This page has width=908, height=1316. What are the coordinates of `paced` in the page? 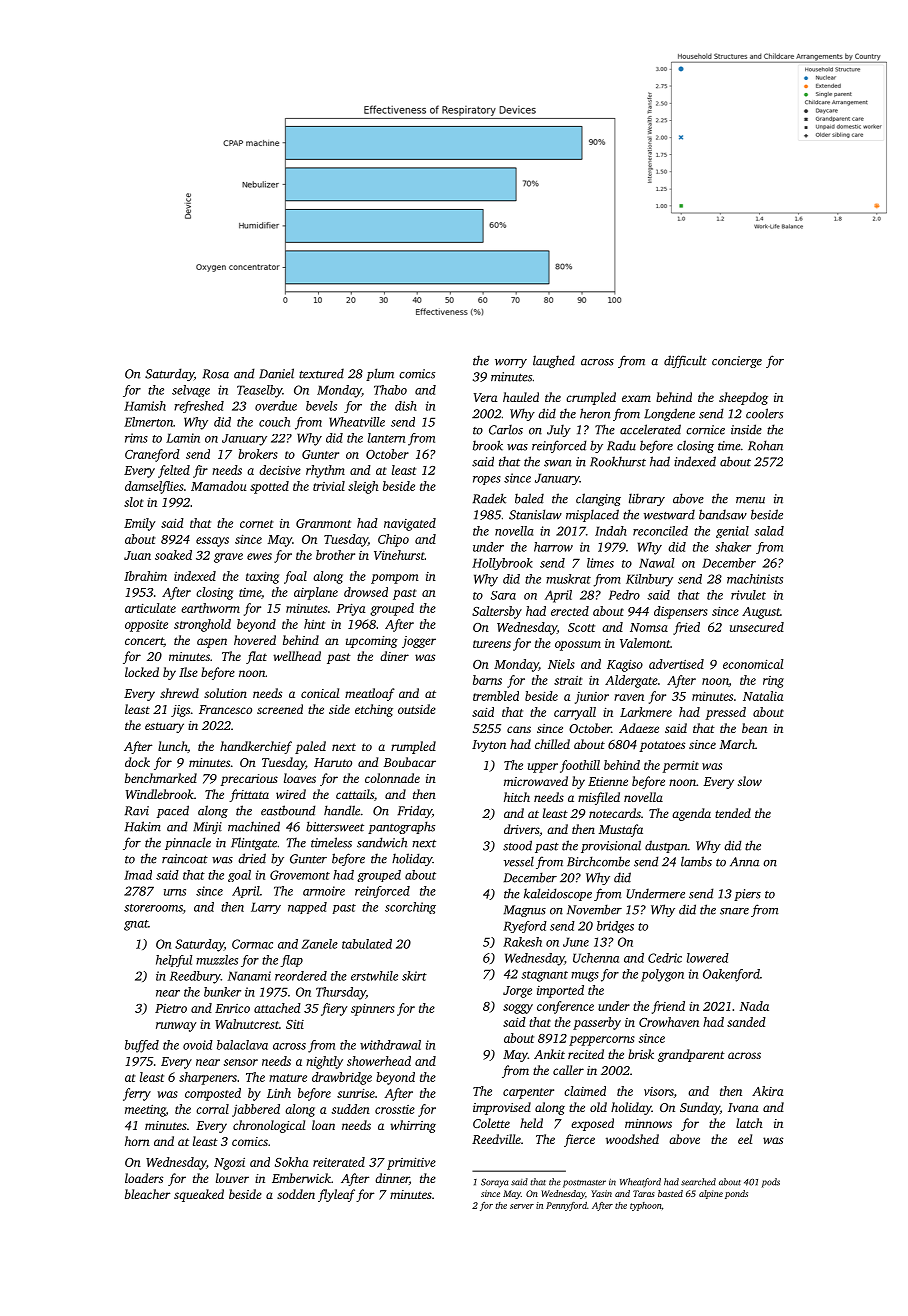 It's located at (173, 811).
